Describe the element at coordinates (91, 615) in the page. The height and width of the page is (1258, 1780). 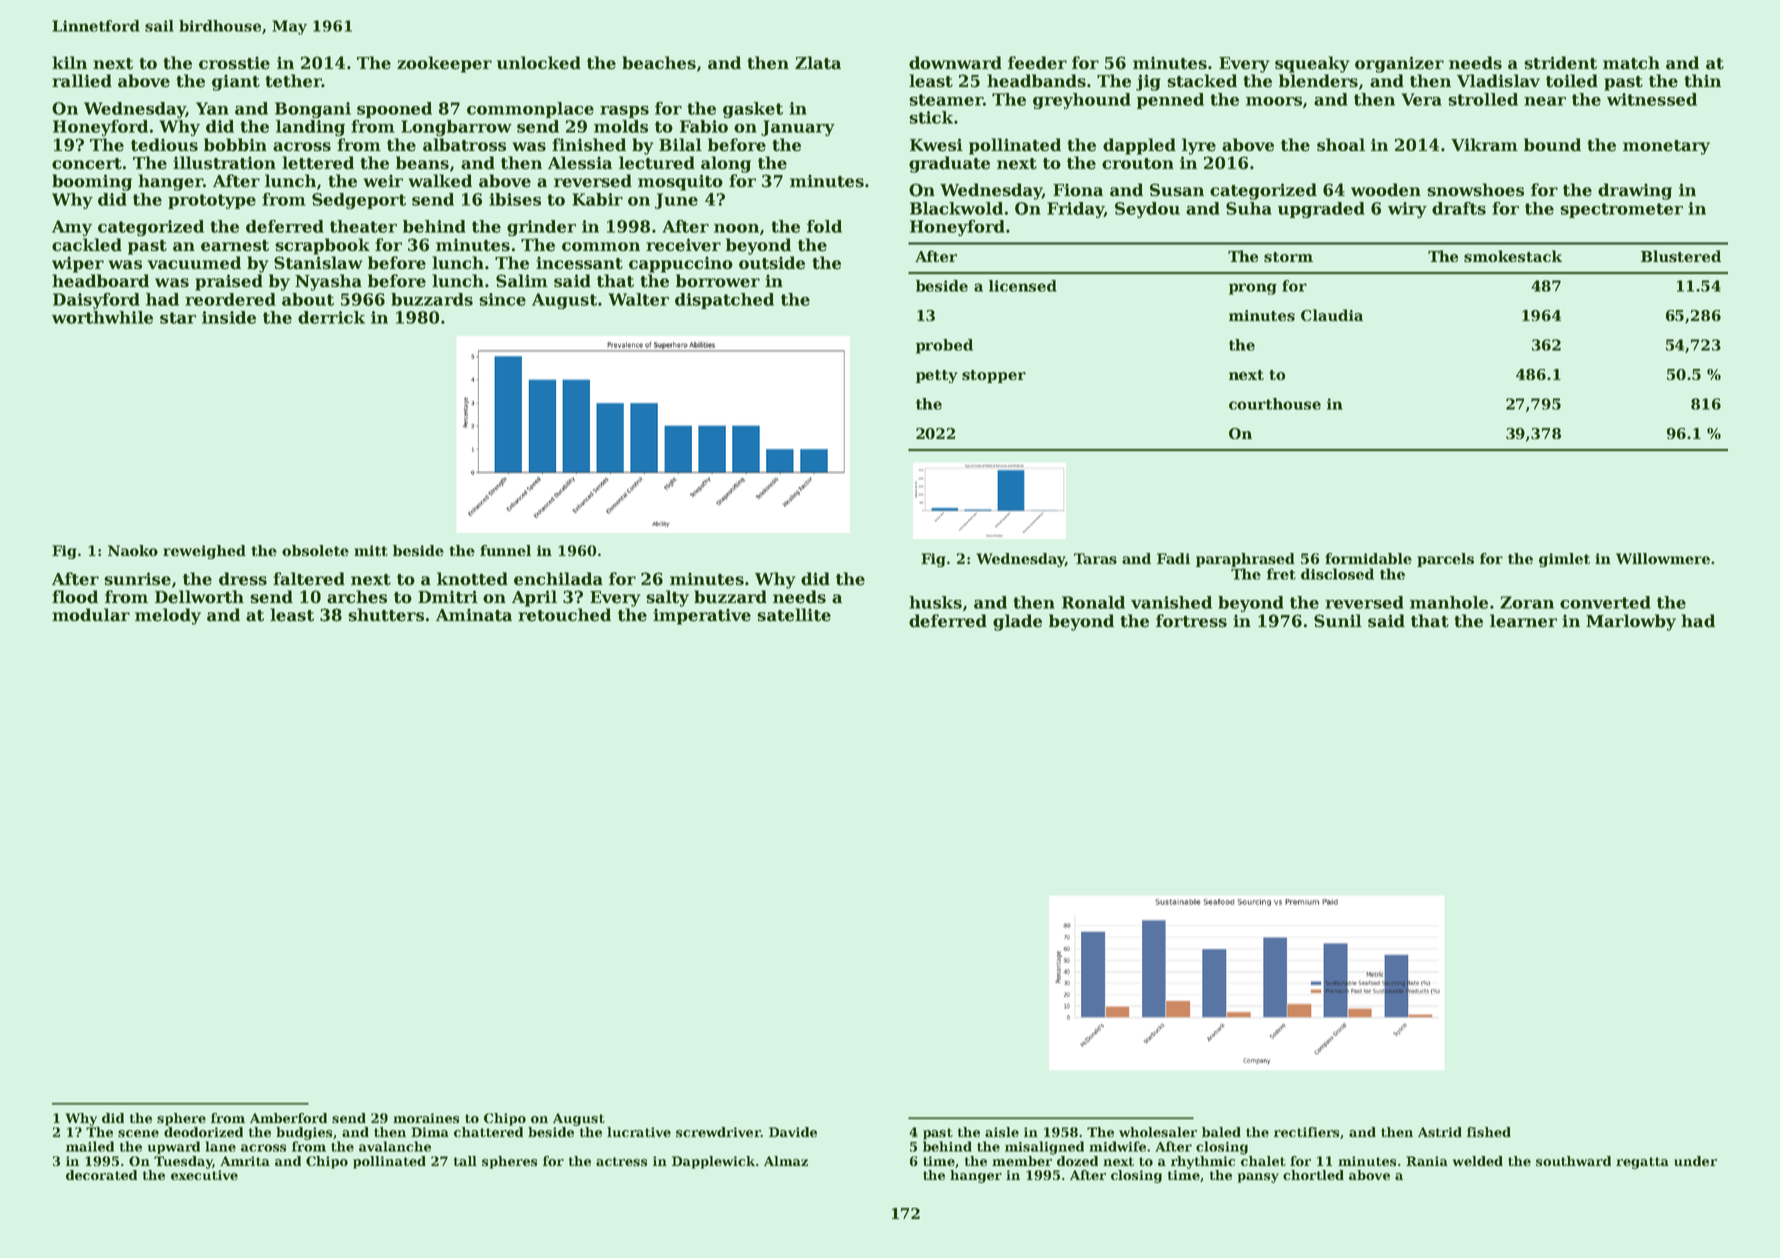
I see `modular` at that location.
